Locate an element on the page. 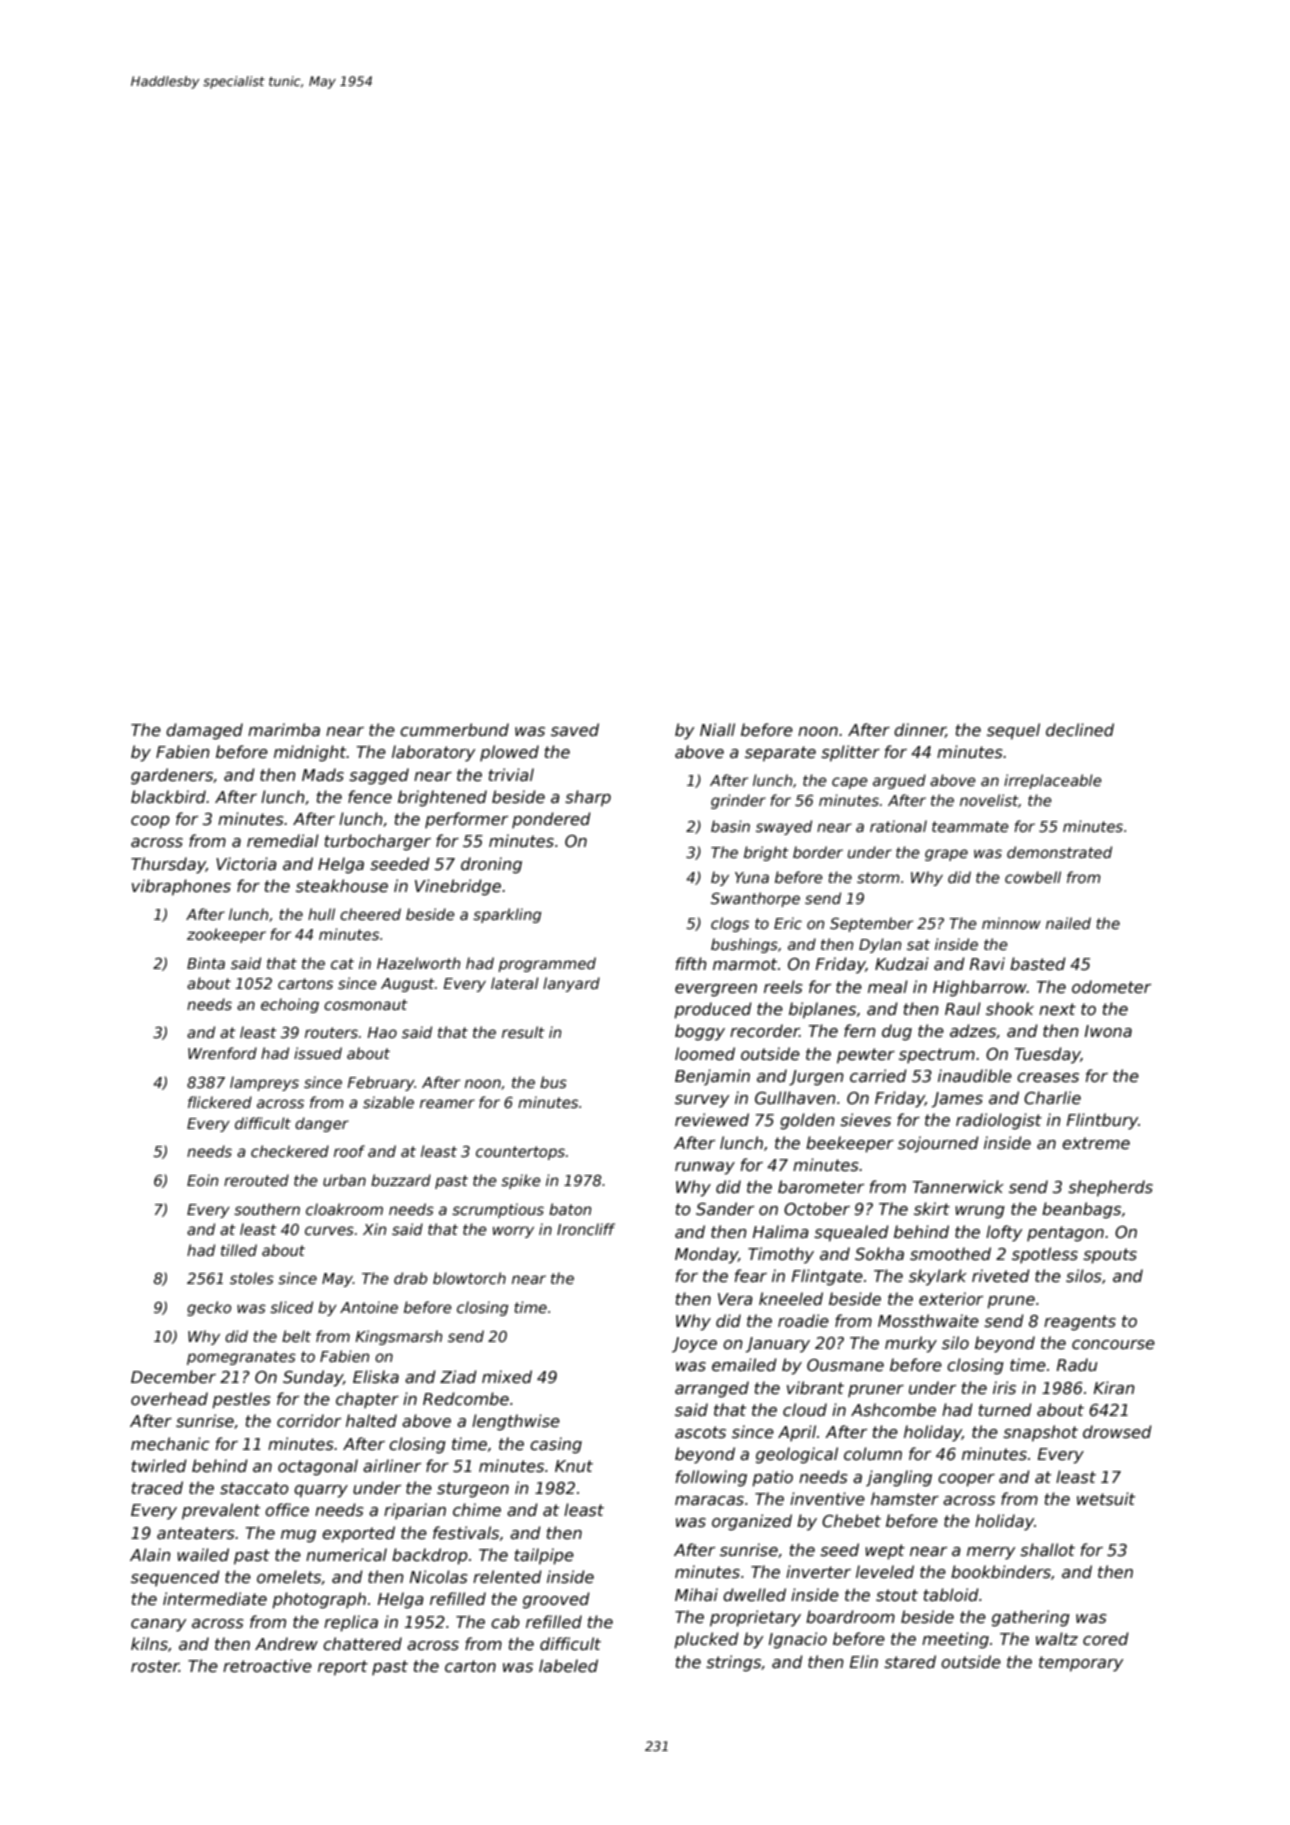 The image size is (1290, 1825). Monday is located at coordinates (706, 1255).
